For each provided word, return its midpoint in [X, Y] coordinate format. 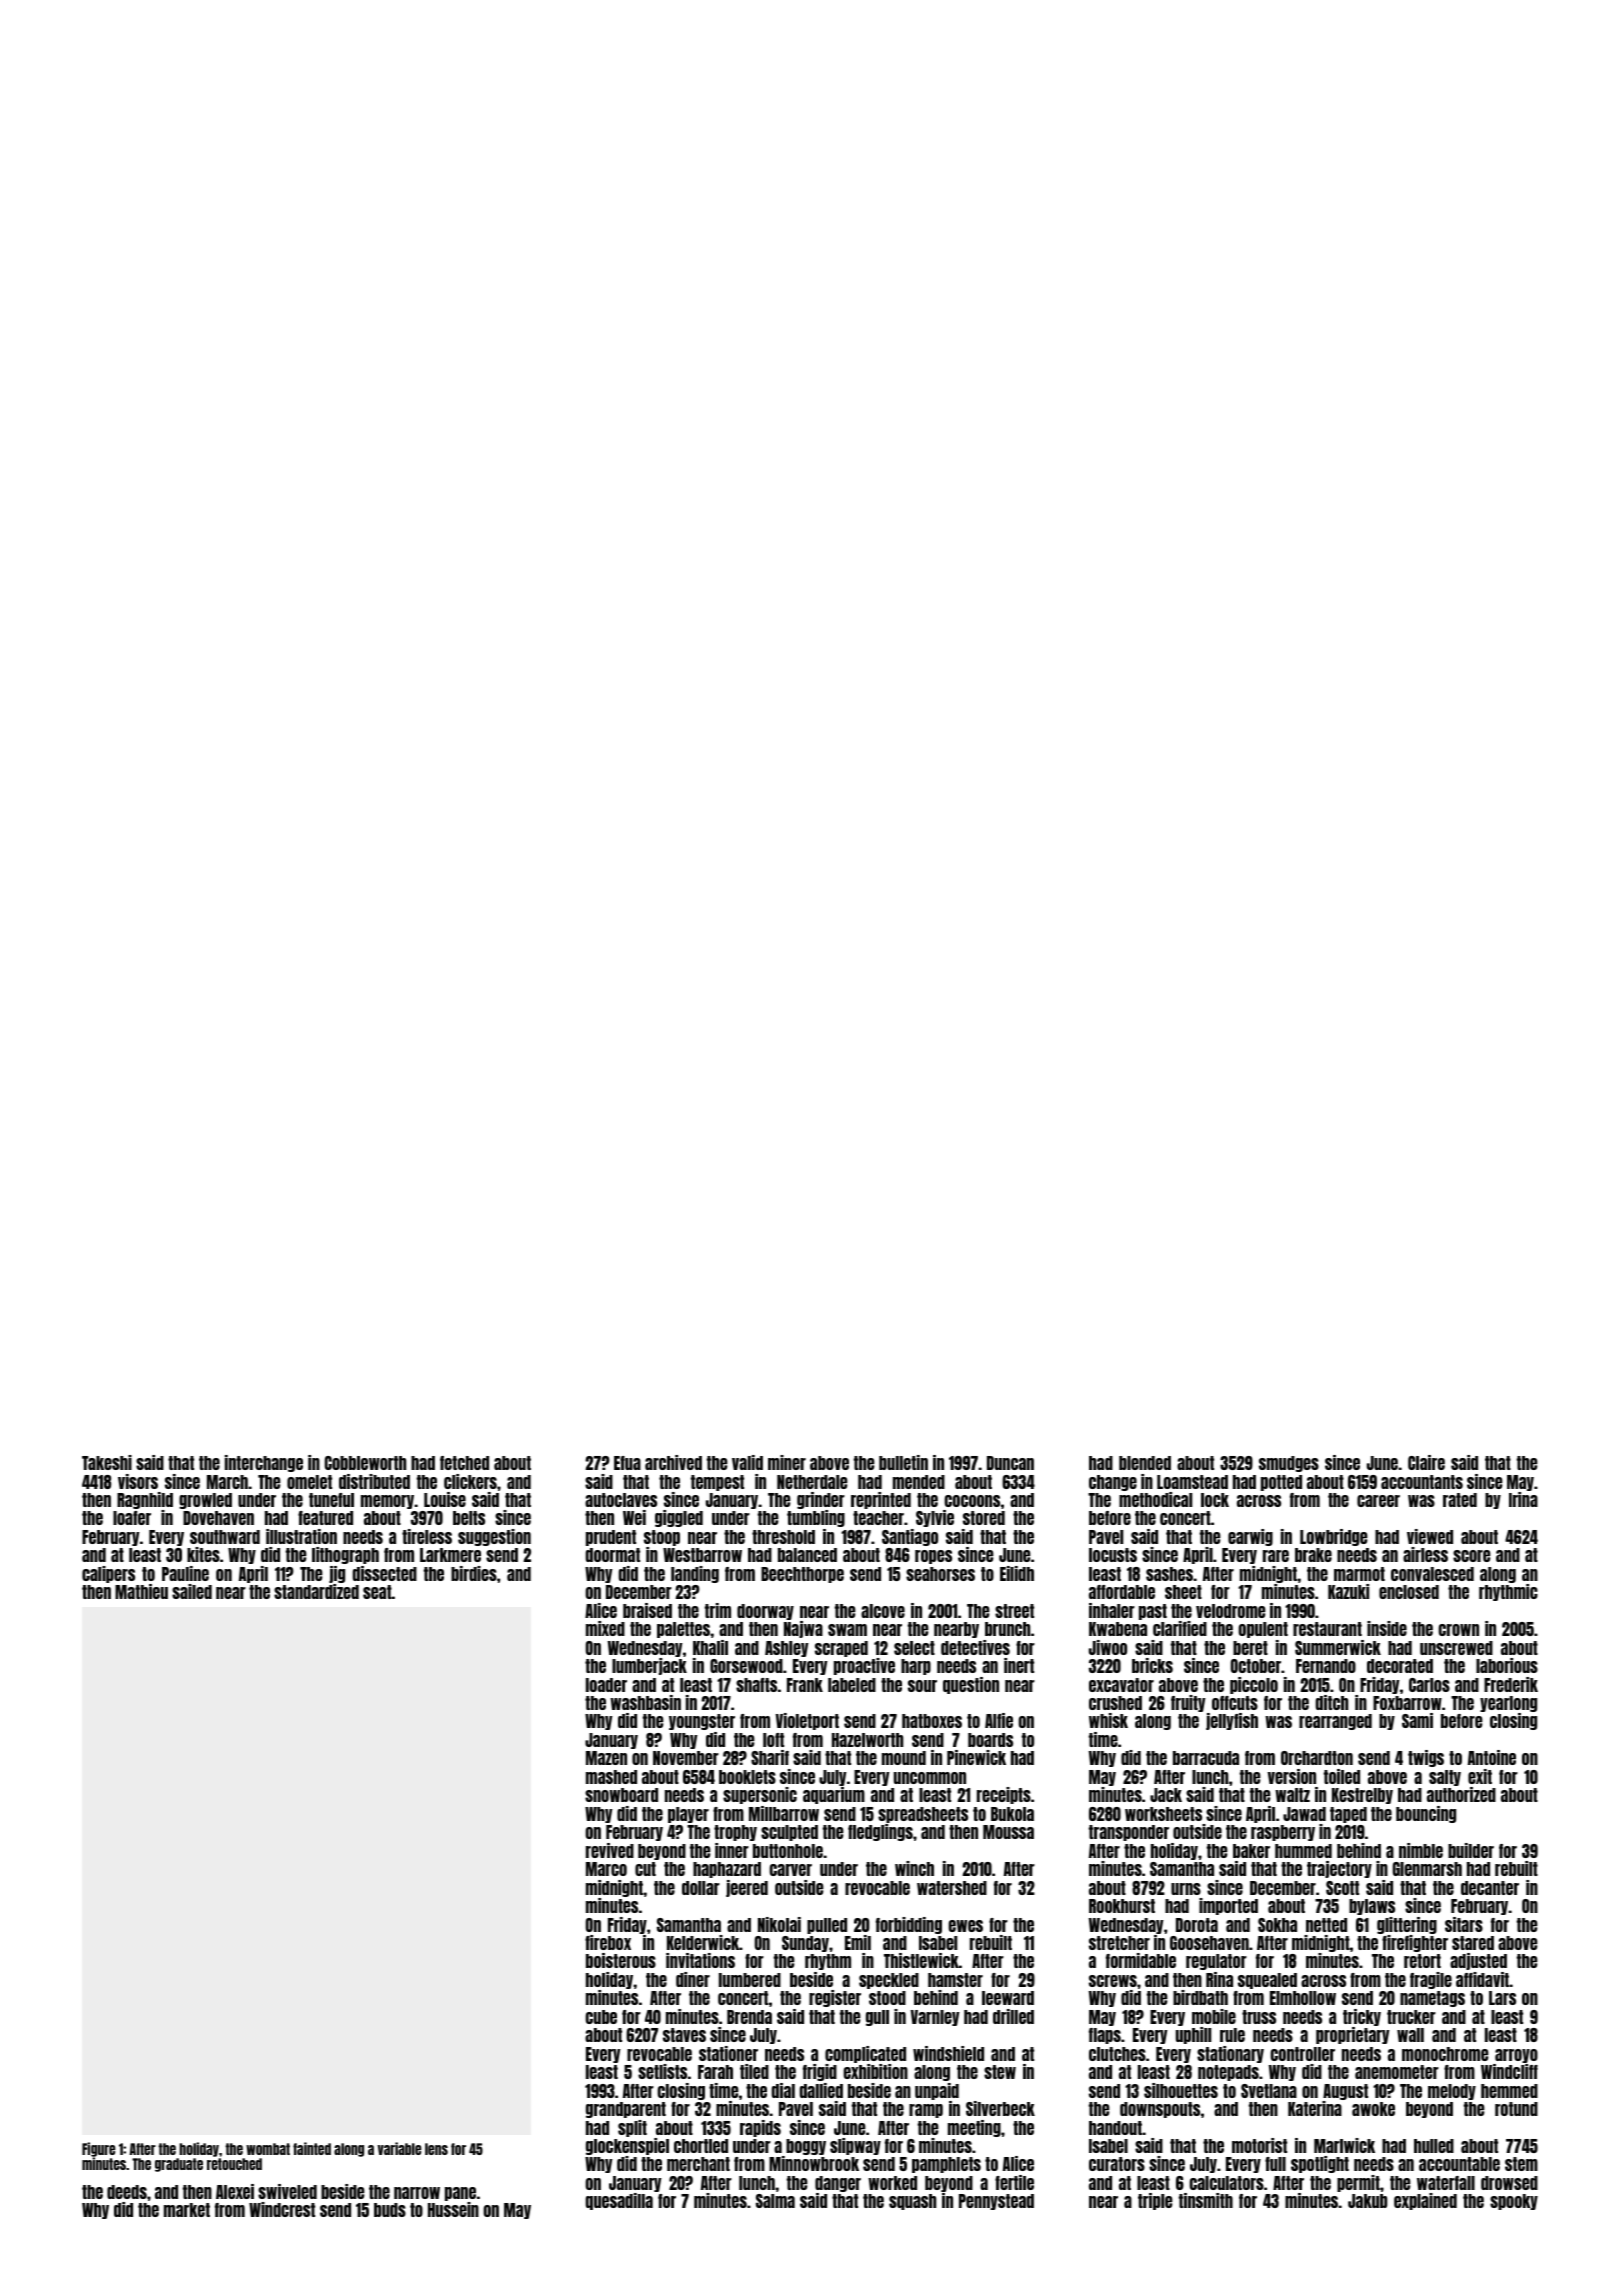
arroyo [1516, 2056]
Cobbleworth [365, 1463]
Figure [98, 2150]
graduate [179, 2165]
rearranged [1335, 1722]
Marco [606, 1869]
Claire [1426, 1462]
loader [606, 1685]
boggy [806, 2147]
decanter [1490, 1888]
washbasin [645, 1702]
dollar [701, 1888]
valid [747, 1462]
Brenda [749, 2017]
